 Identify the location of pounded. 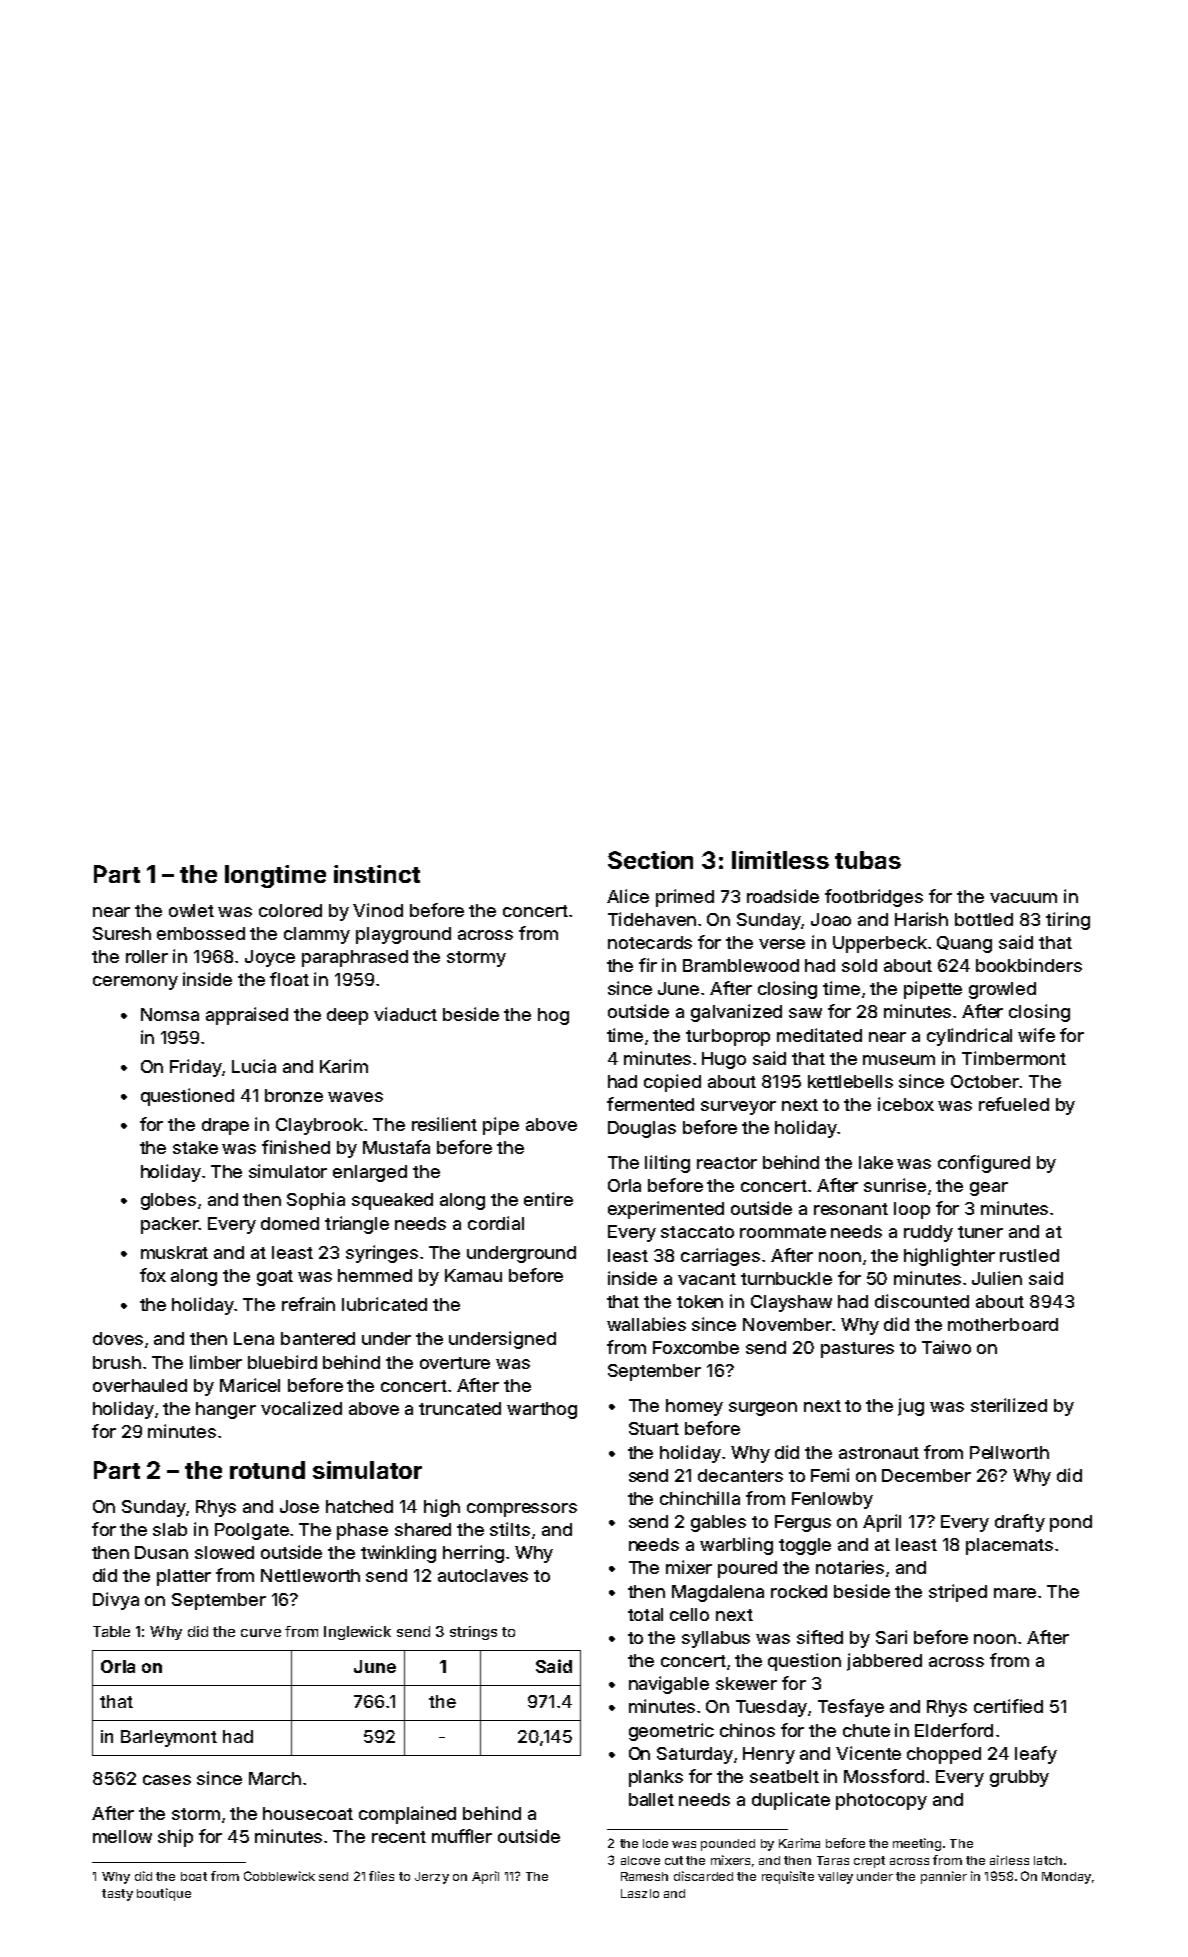
(728, 1845).
